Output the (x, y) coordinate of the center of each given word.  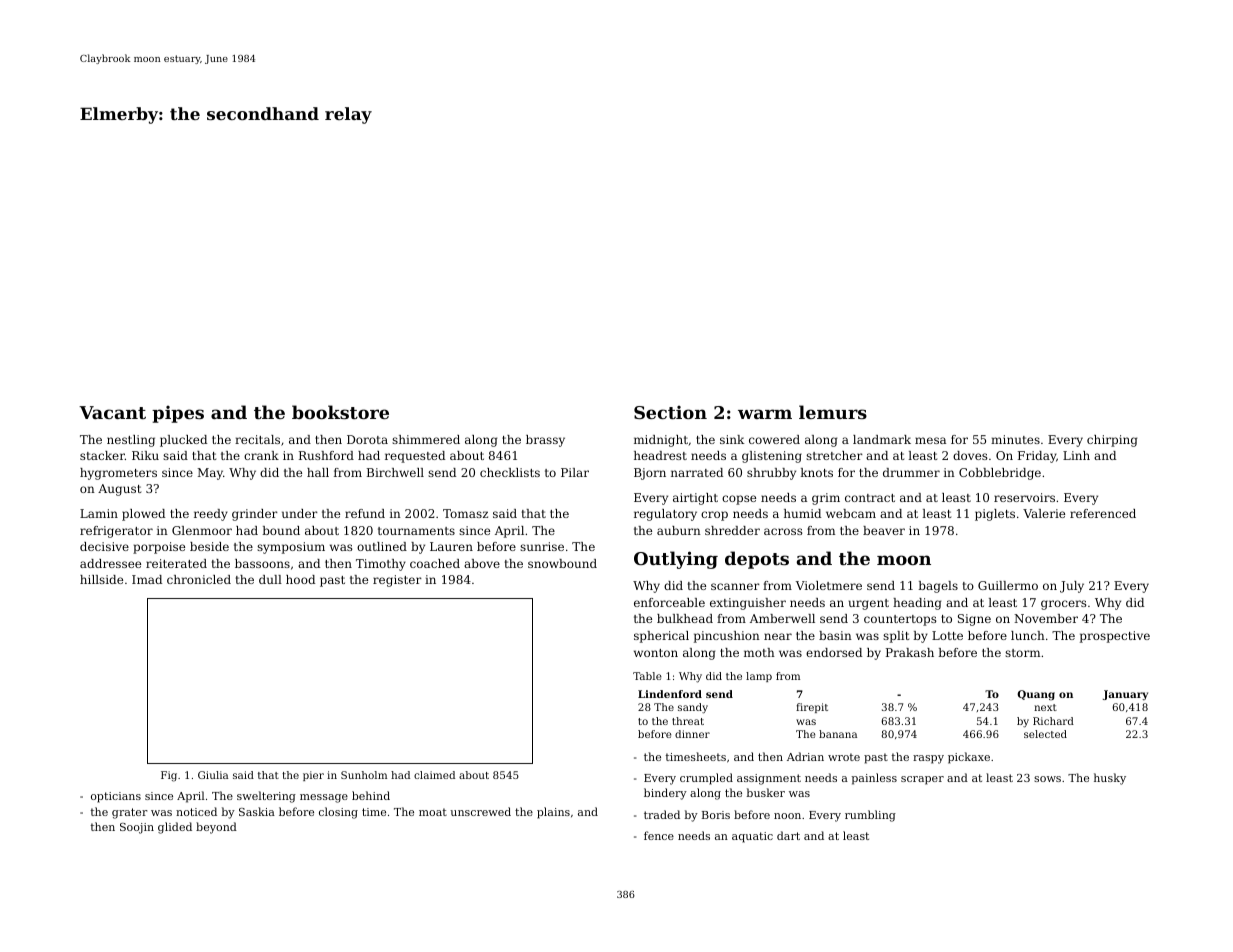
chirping (1112, 441)
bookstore (340, 412)
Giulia (213, 775)
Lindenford (670, 694)
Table (647, 676)
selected (1045, 734)
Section (670, 412)
